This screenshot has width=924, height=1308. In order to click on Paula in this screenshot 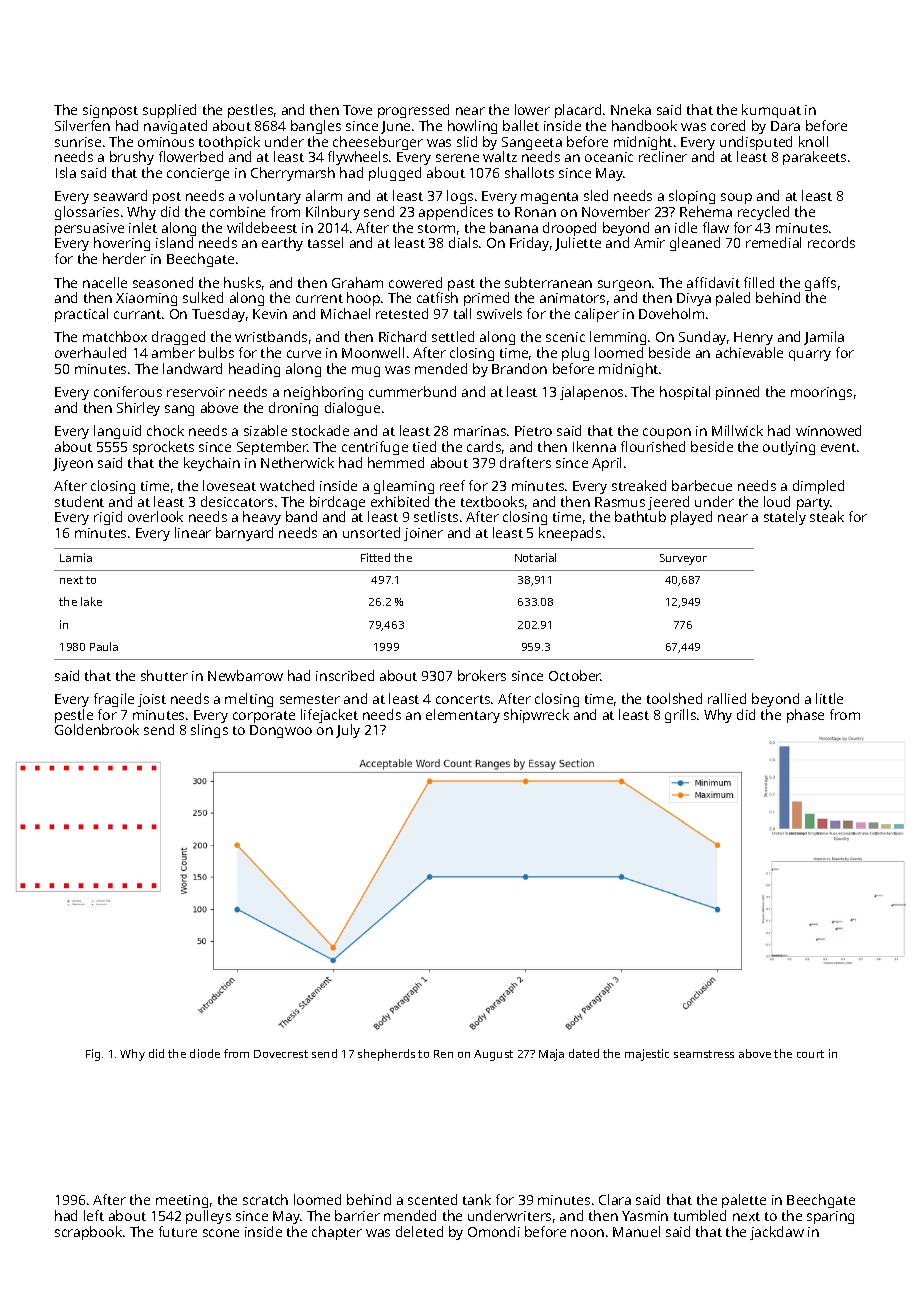, I will do `click(104, 646)`.
